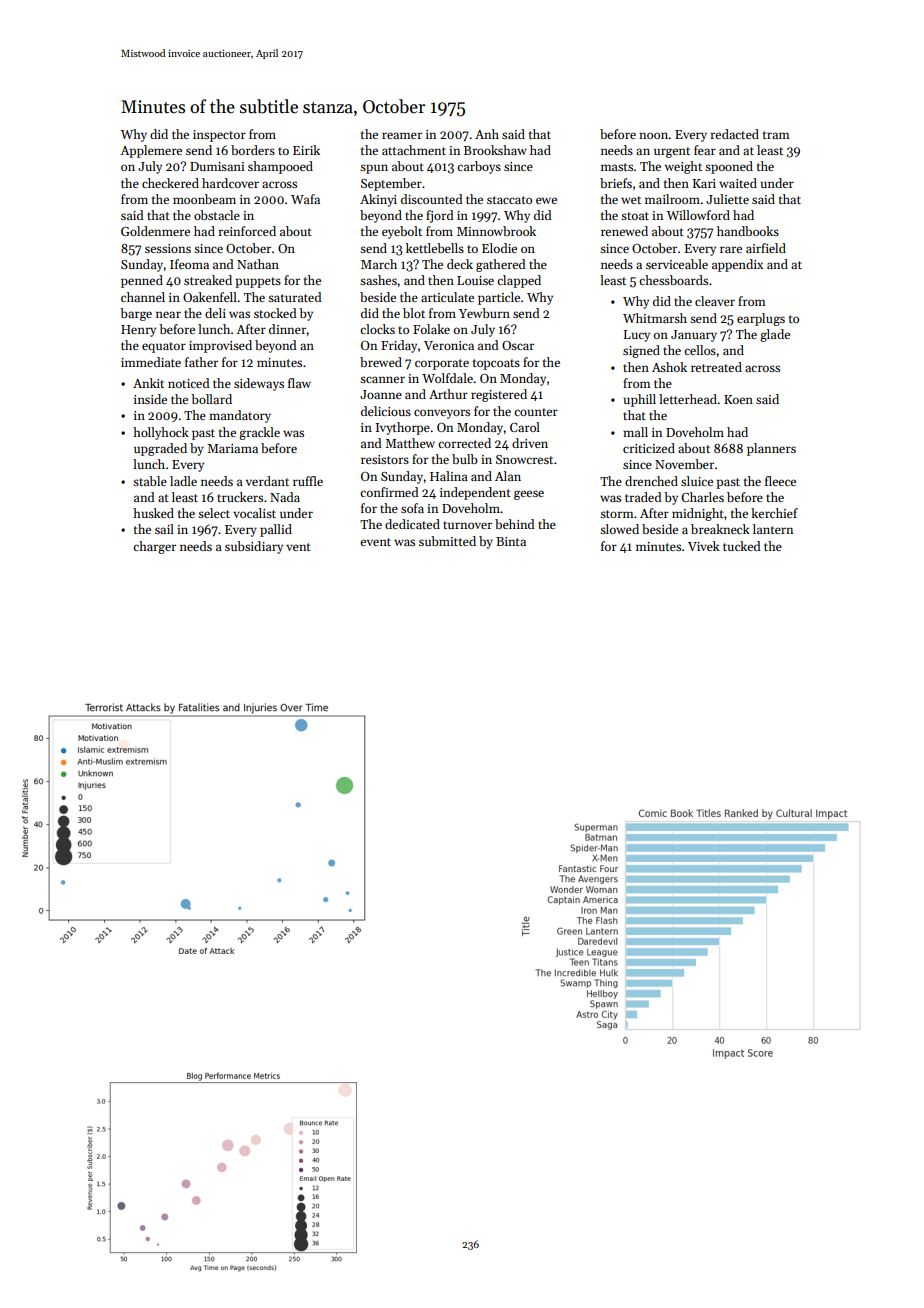 The height and width of the document is (1308, 924). Describe the element at coordinates (654, 135) in the document. I see `noon` at that location.
